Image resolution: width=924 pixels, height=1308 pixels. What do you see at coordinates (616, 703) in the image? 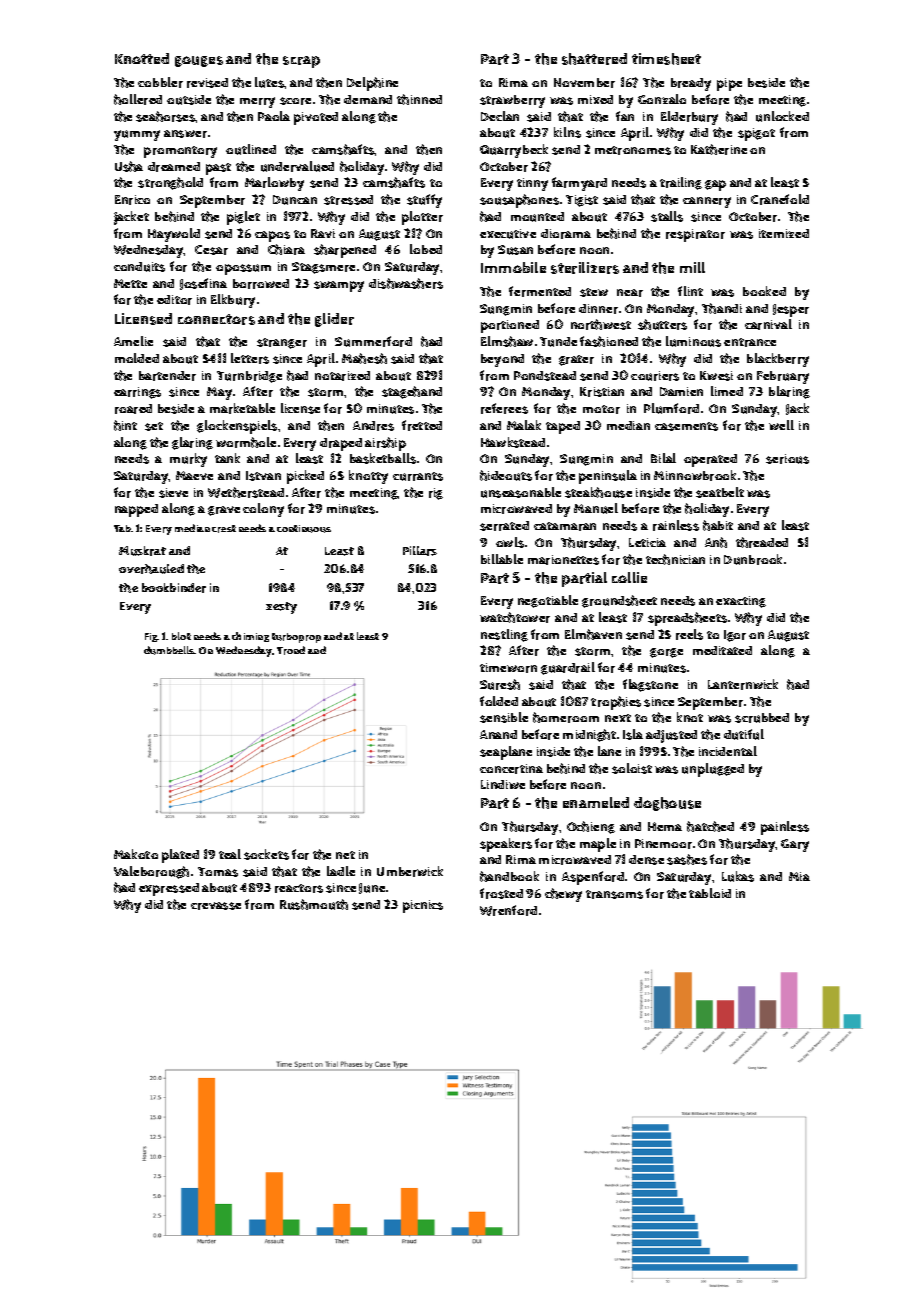
I see `trophies` at bounding box center [616, 703].
